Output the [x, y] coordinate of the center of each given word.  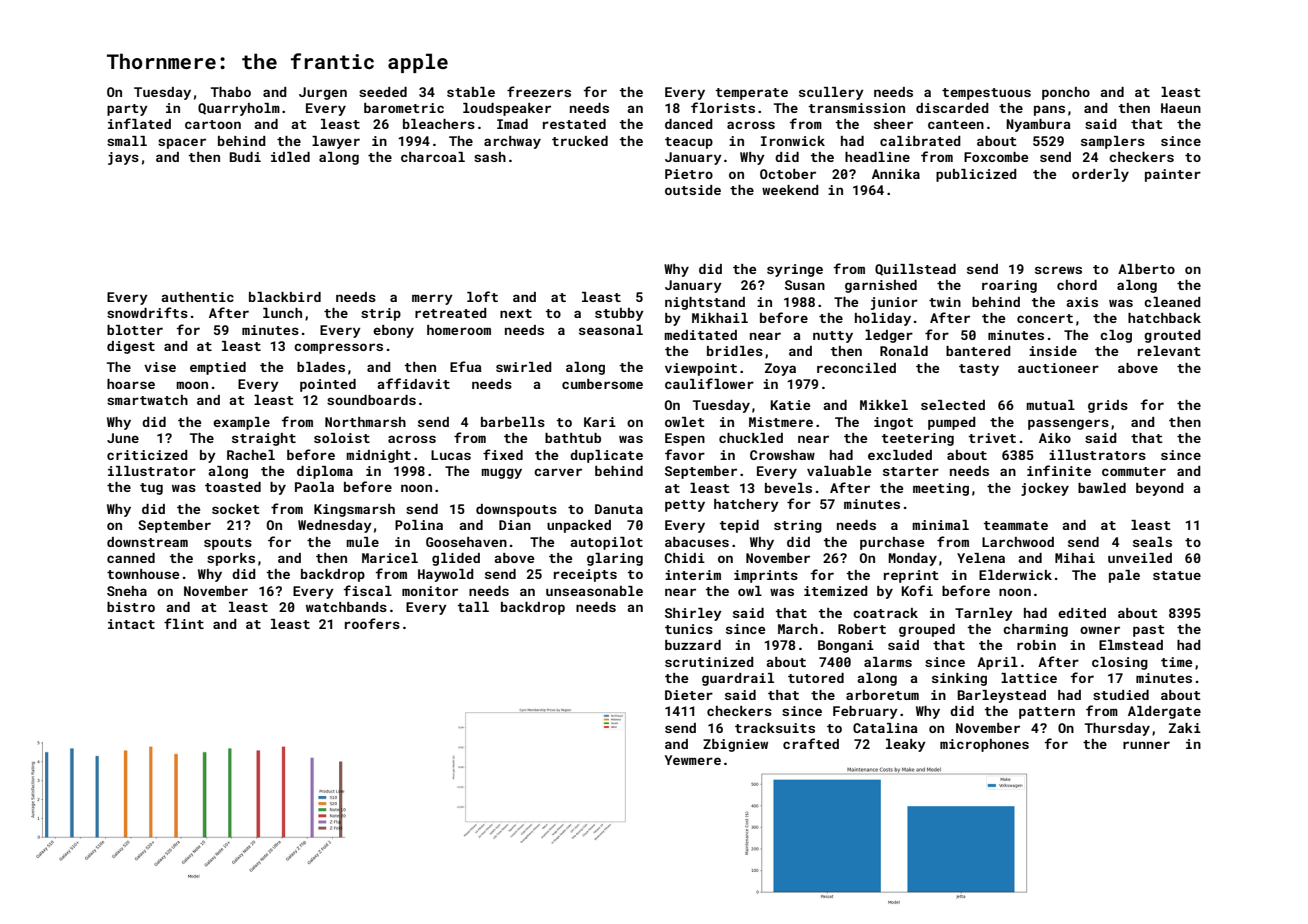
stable [471, 92]
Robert [862, 629]
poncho [1066, 93]
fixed [503, 454]
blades [321, 367]
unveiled [1140, 558]
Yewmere [693, 760]
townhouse [143, 574]
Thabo [231, 92]
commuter [1134, 471]
